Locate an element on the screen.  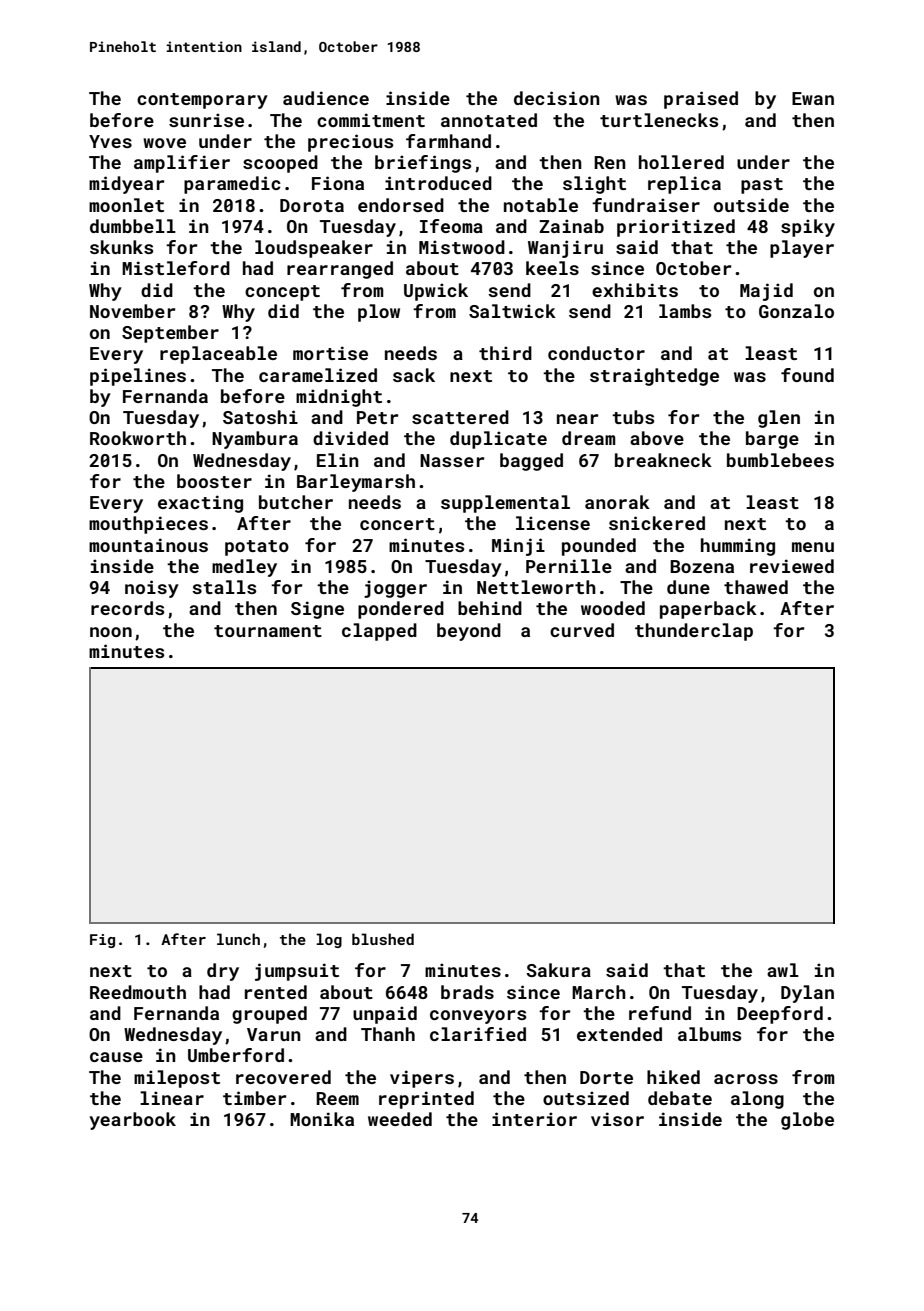
glen is located at coordinates (779, 419).
